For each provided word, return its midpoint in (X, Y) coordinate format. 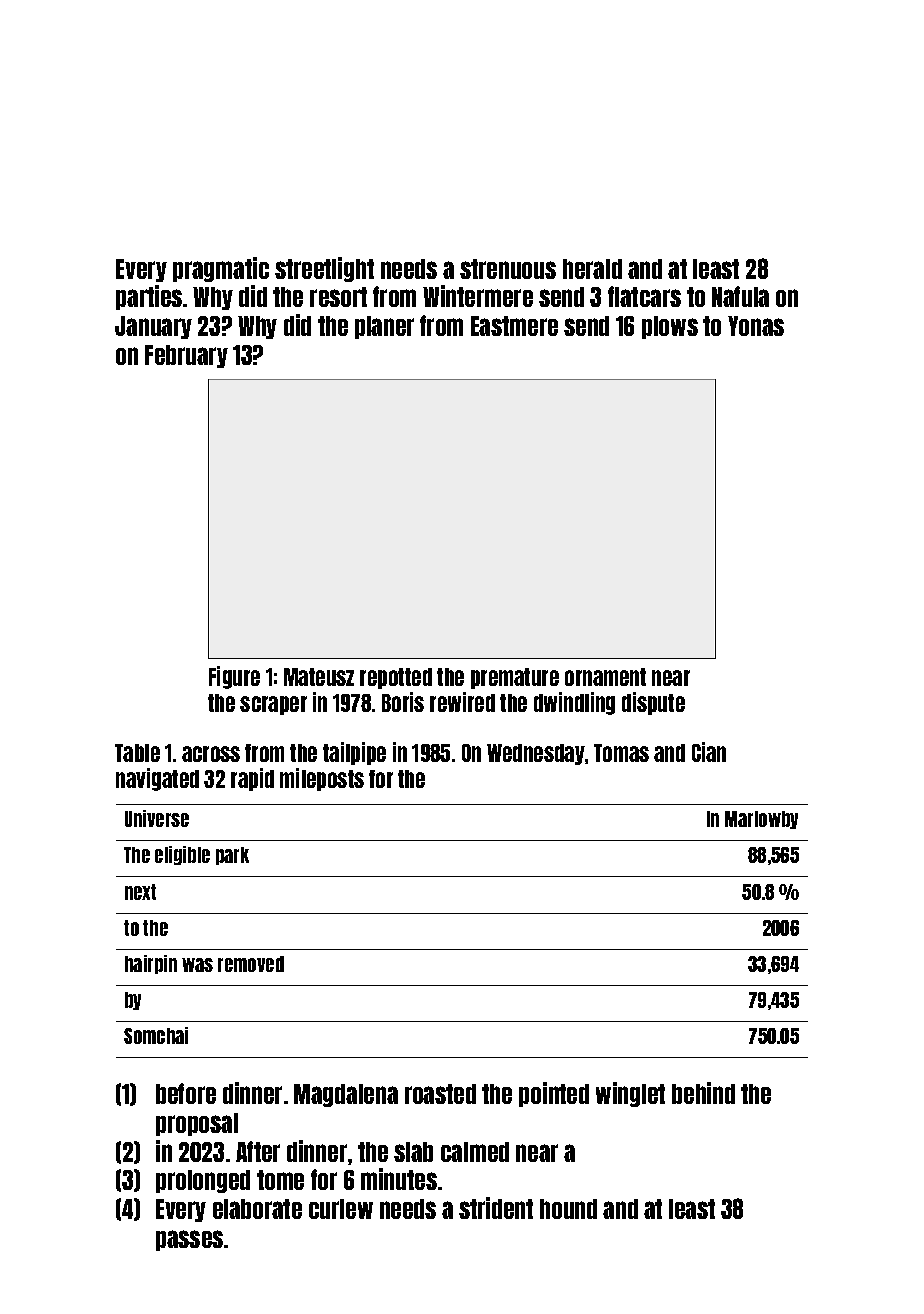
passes (189, 1240)
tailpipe (354, 753)
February (186, 356)
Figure (234, 677)
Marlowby (761, 820)
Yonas (756, 326)
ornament (605, 677)
